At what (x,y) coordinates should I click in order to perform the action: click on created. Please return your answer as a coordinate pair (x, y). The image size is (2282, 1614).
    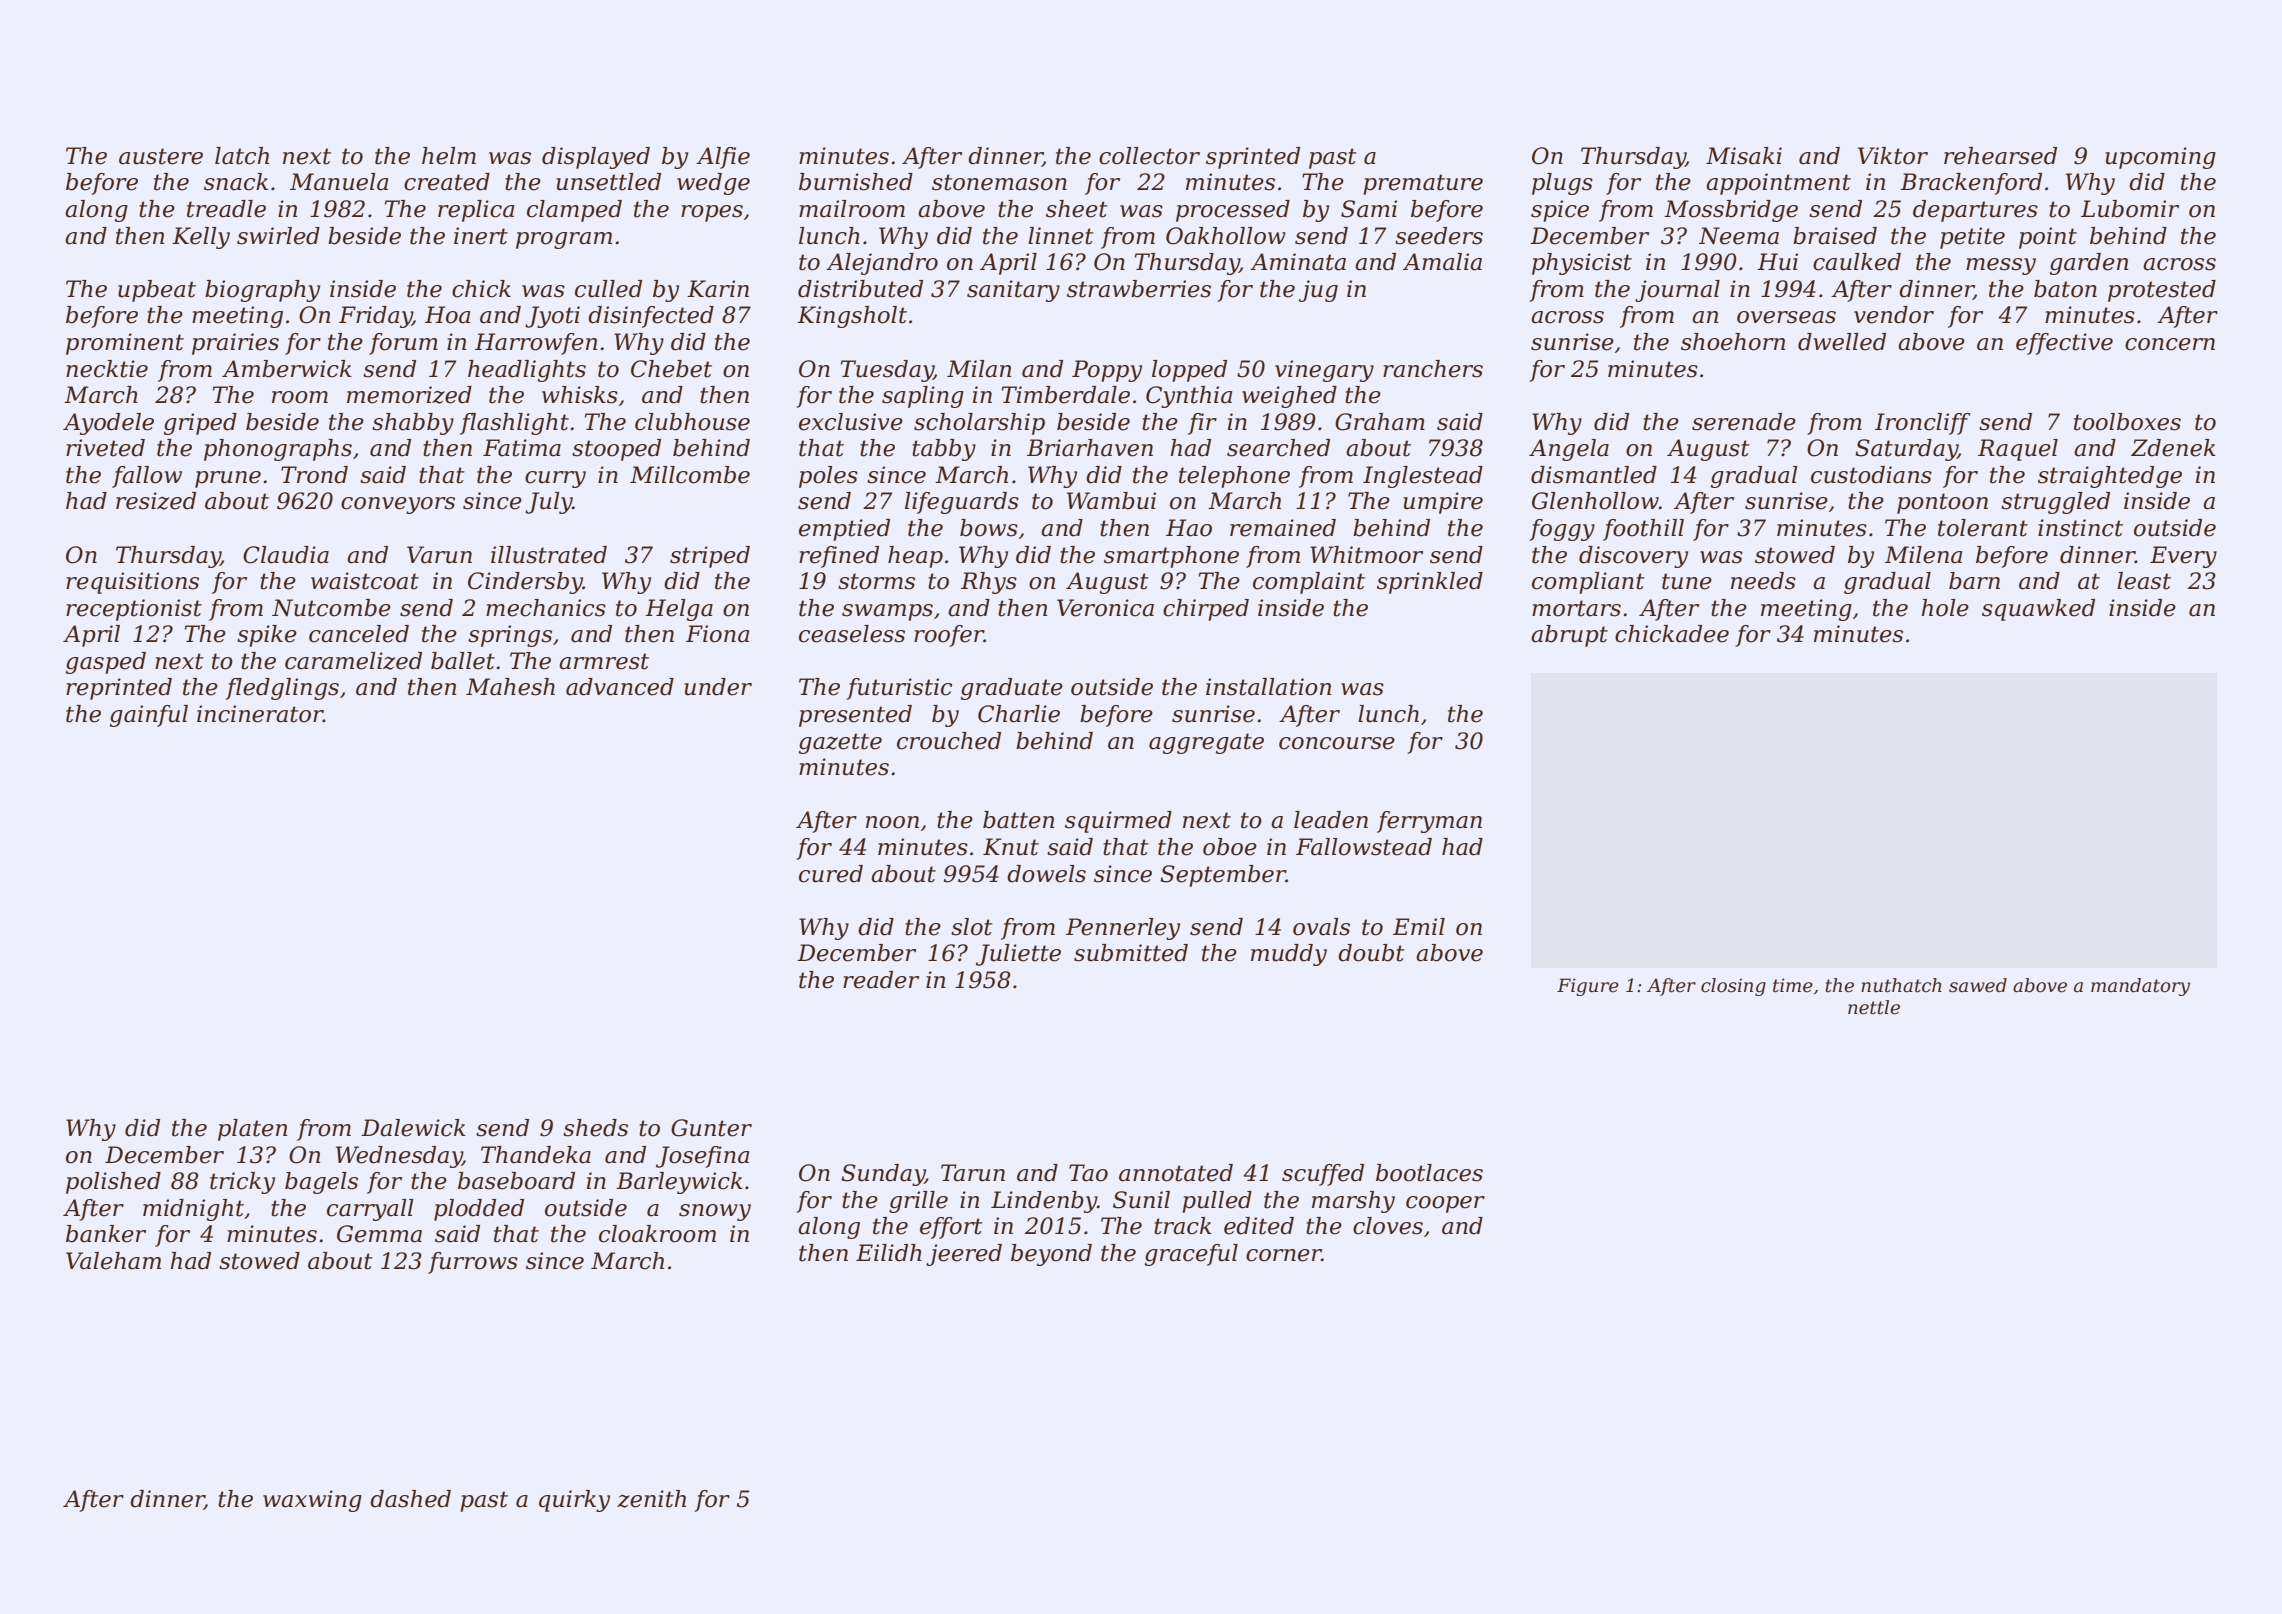
    Looking at the image, I should click on (447, 182).
